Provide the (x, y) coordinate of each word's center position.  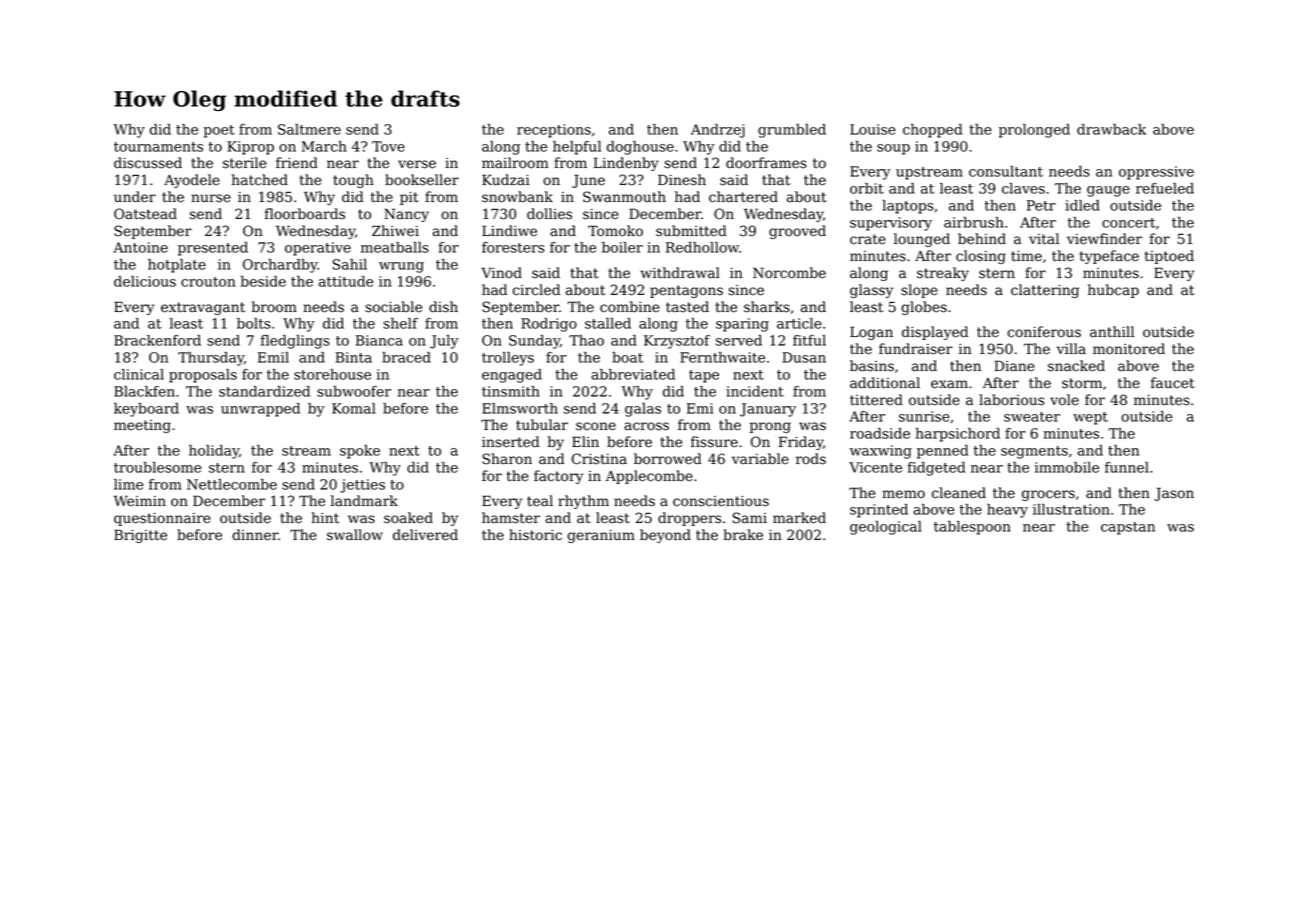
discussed (148, 163)
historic (535, 535)
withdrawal (680, 273)
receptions (554, 131)
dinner (255, 535)
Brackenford (157, 340)
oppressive (1156, 173)
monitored (1129, 349)
